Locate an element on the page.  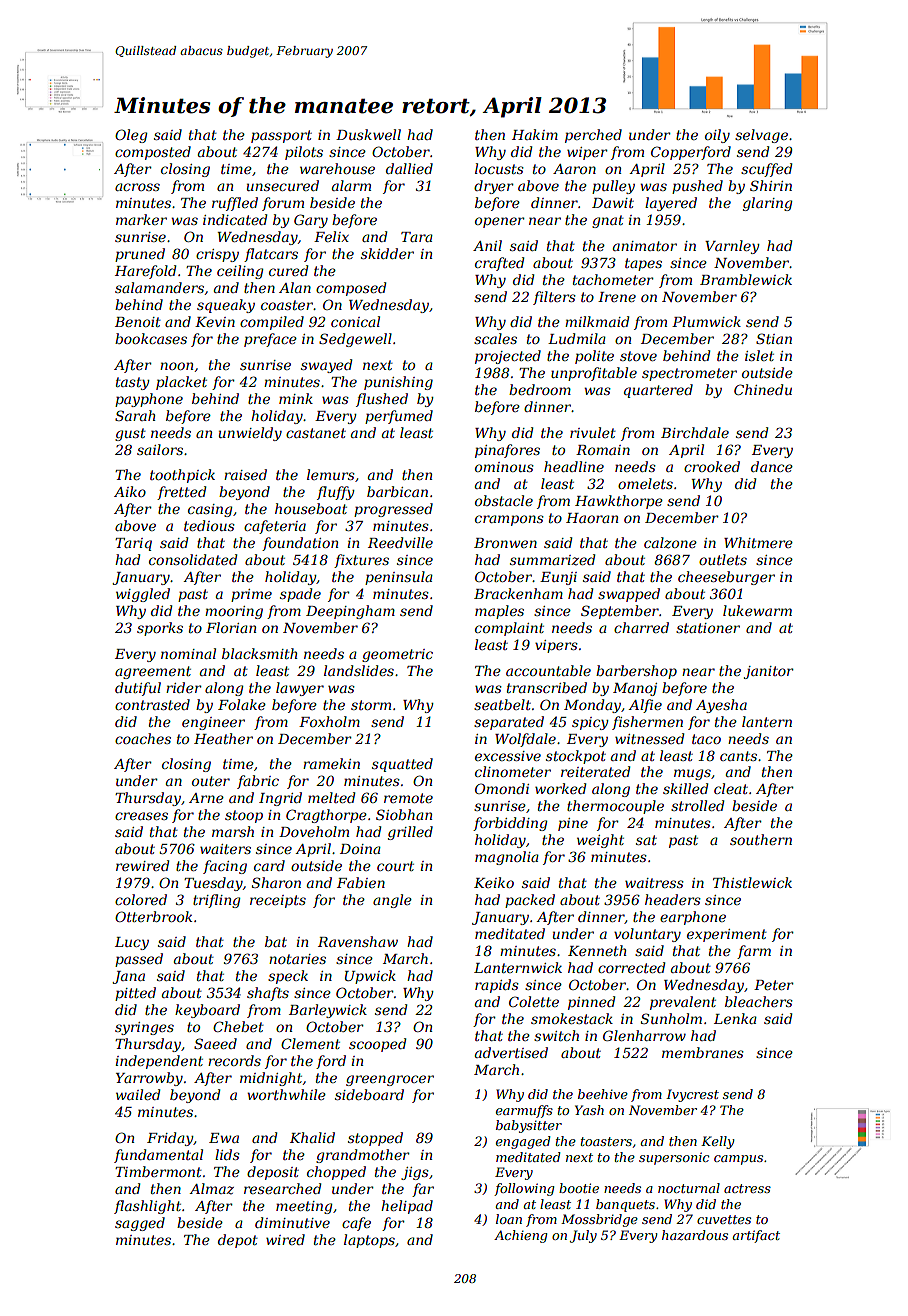
experiment is located at coordinates (727, 935).
